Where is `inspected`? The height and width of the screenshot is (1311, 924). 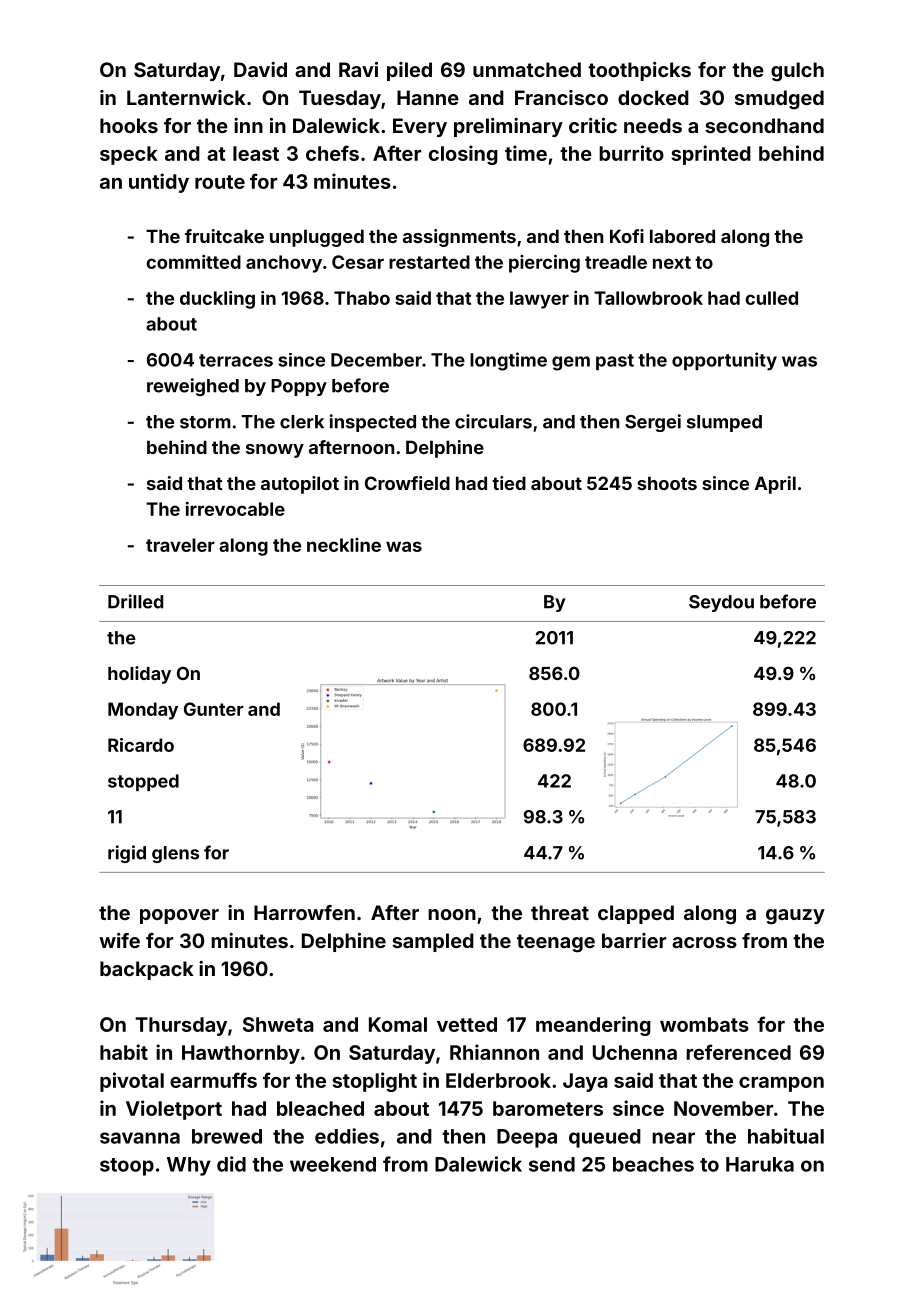 inspected is located at coordinates (373, 423).
